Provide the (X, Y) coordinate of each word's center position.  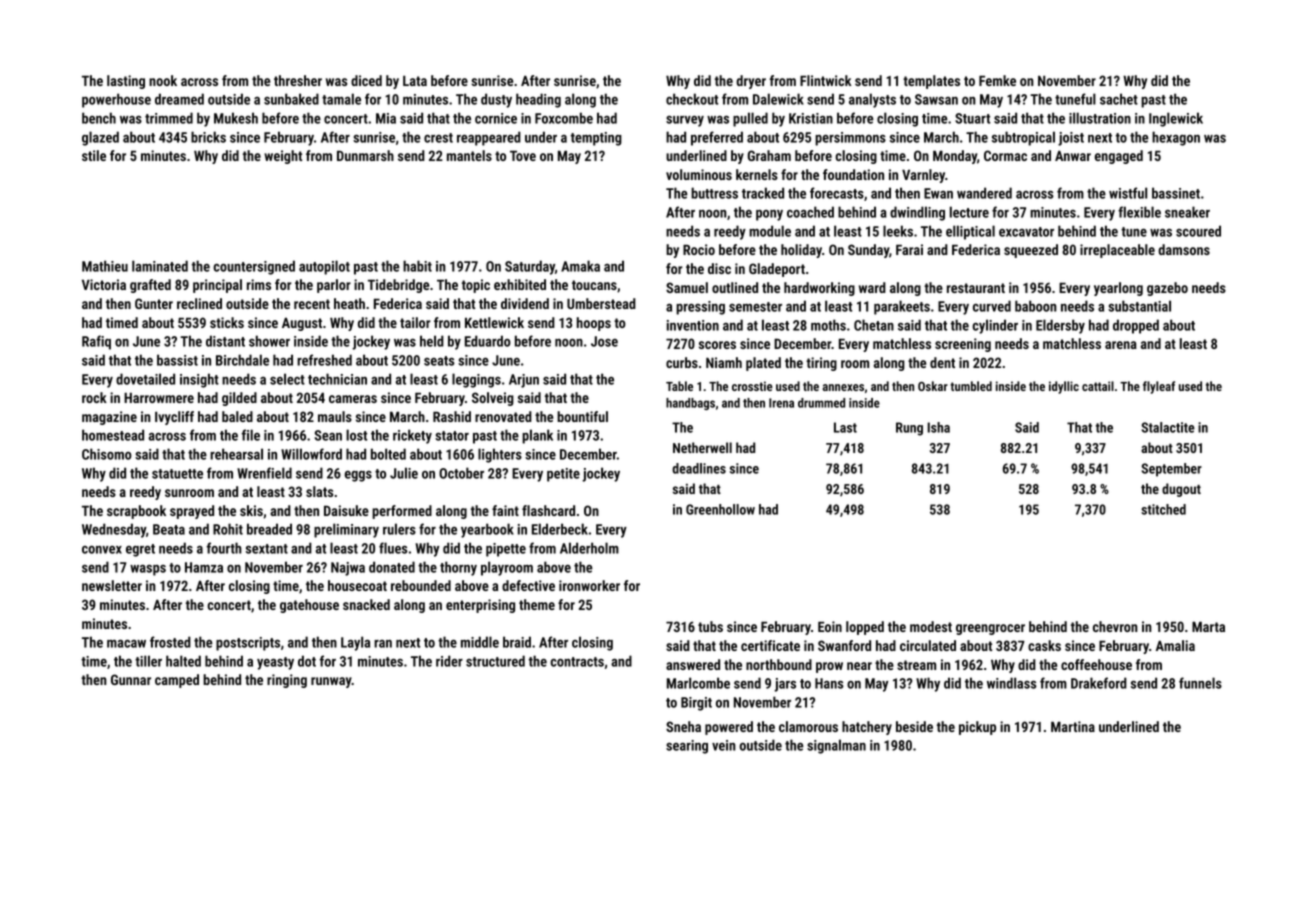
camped (177, 681)
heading (538, 100)
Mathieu (105, 266)
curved (992, 306)
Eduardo (488, 341)
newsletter (112, 585)
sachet (1119, 99)
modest (931, 626)
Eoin (830, 626)
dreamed (179, 99)
